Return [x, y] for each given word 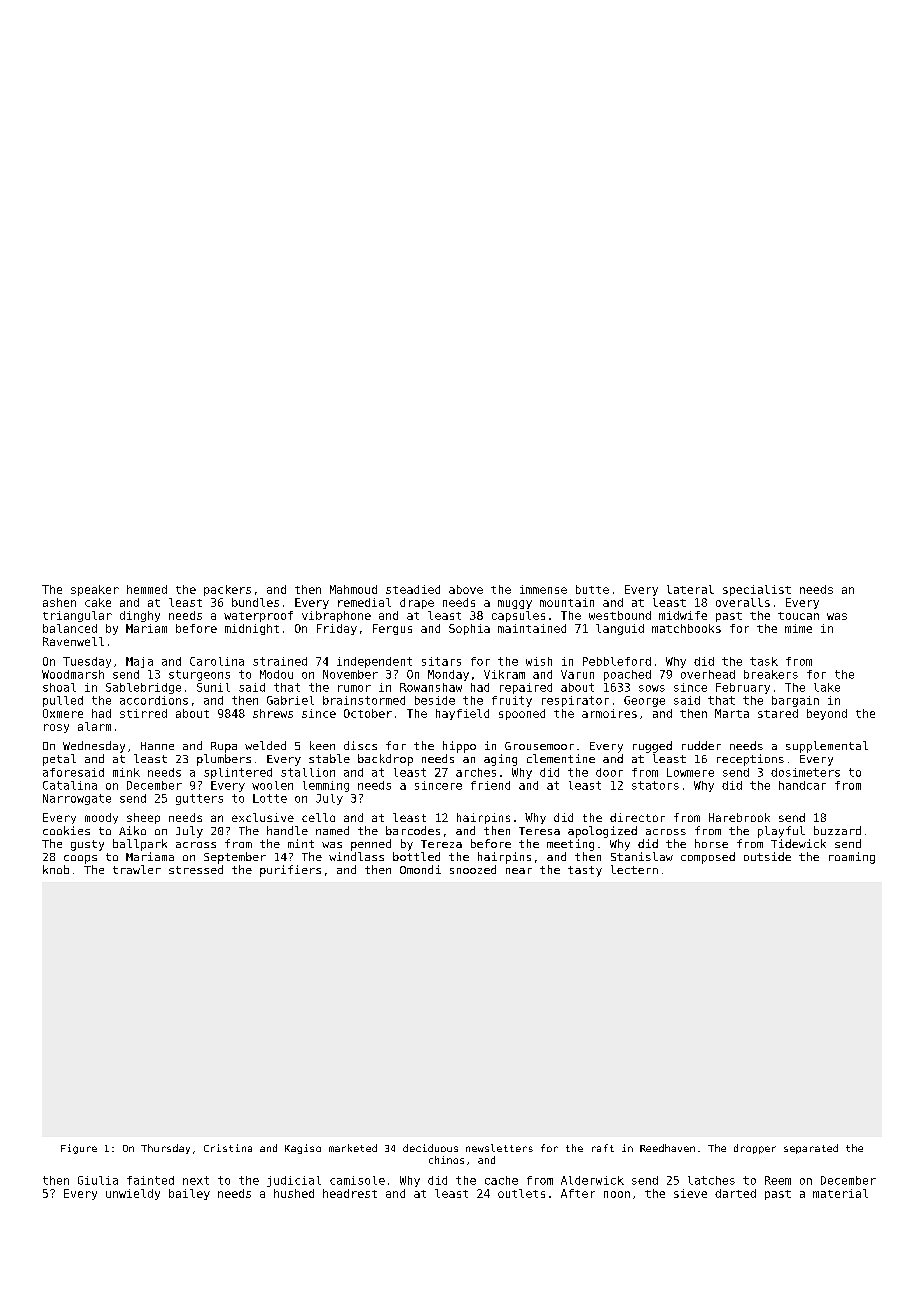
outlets [521, 1193]
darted [735, 1193]
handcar [802, 785]
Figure [79, 1149]
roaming [852, 858]
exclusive [263, 817]
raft [603, 1148]
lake [827, 687]
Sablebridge [143, 688]
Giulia [98, 1180]
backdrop [385, 760]
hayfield [462, 714]
